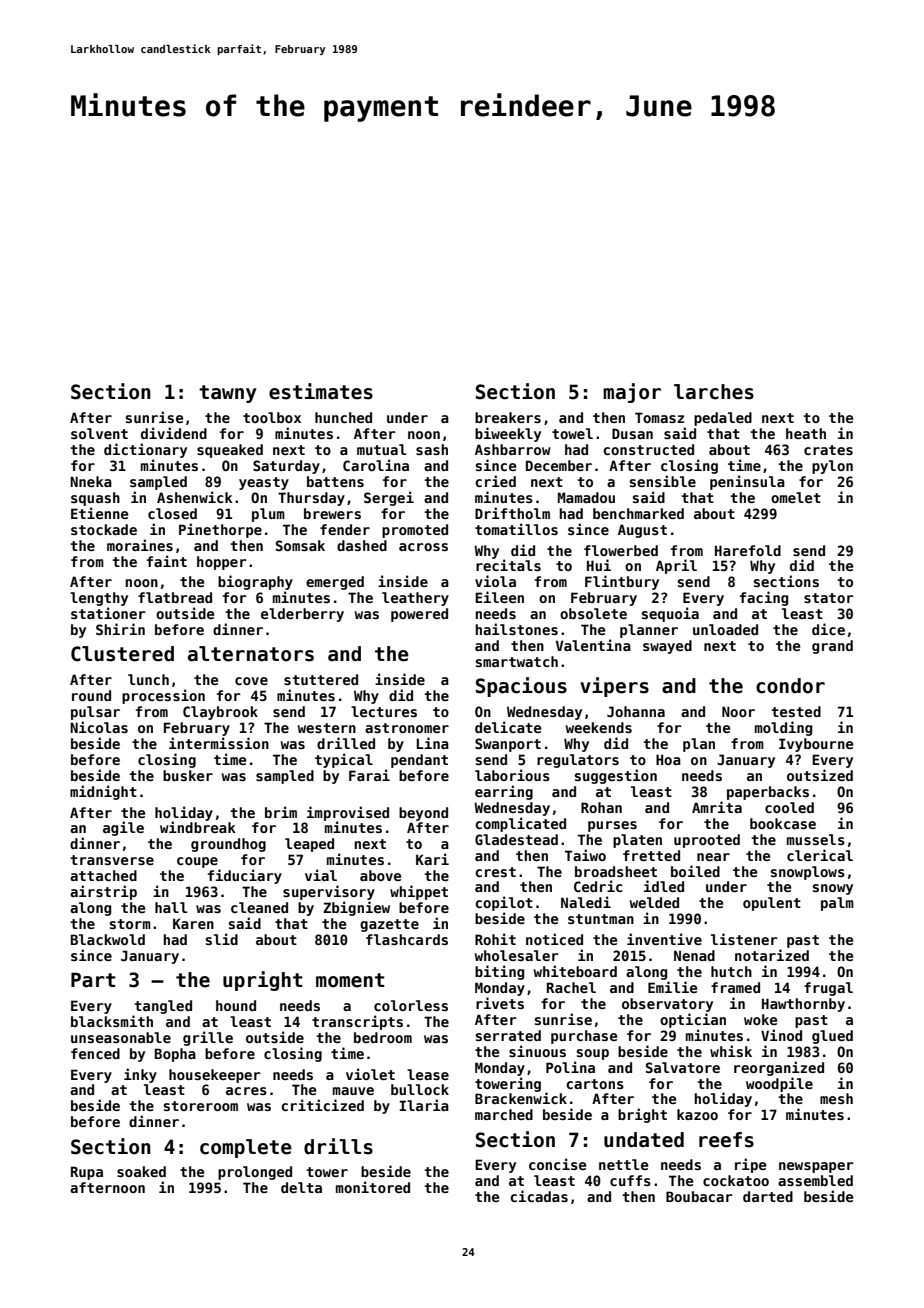 This page has height=1308, width=924. I want to click on tawny, so click(228, 394).
